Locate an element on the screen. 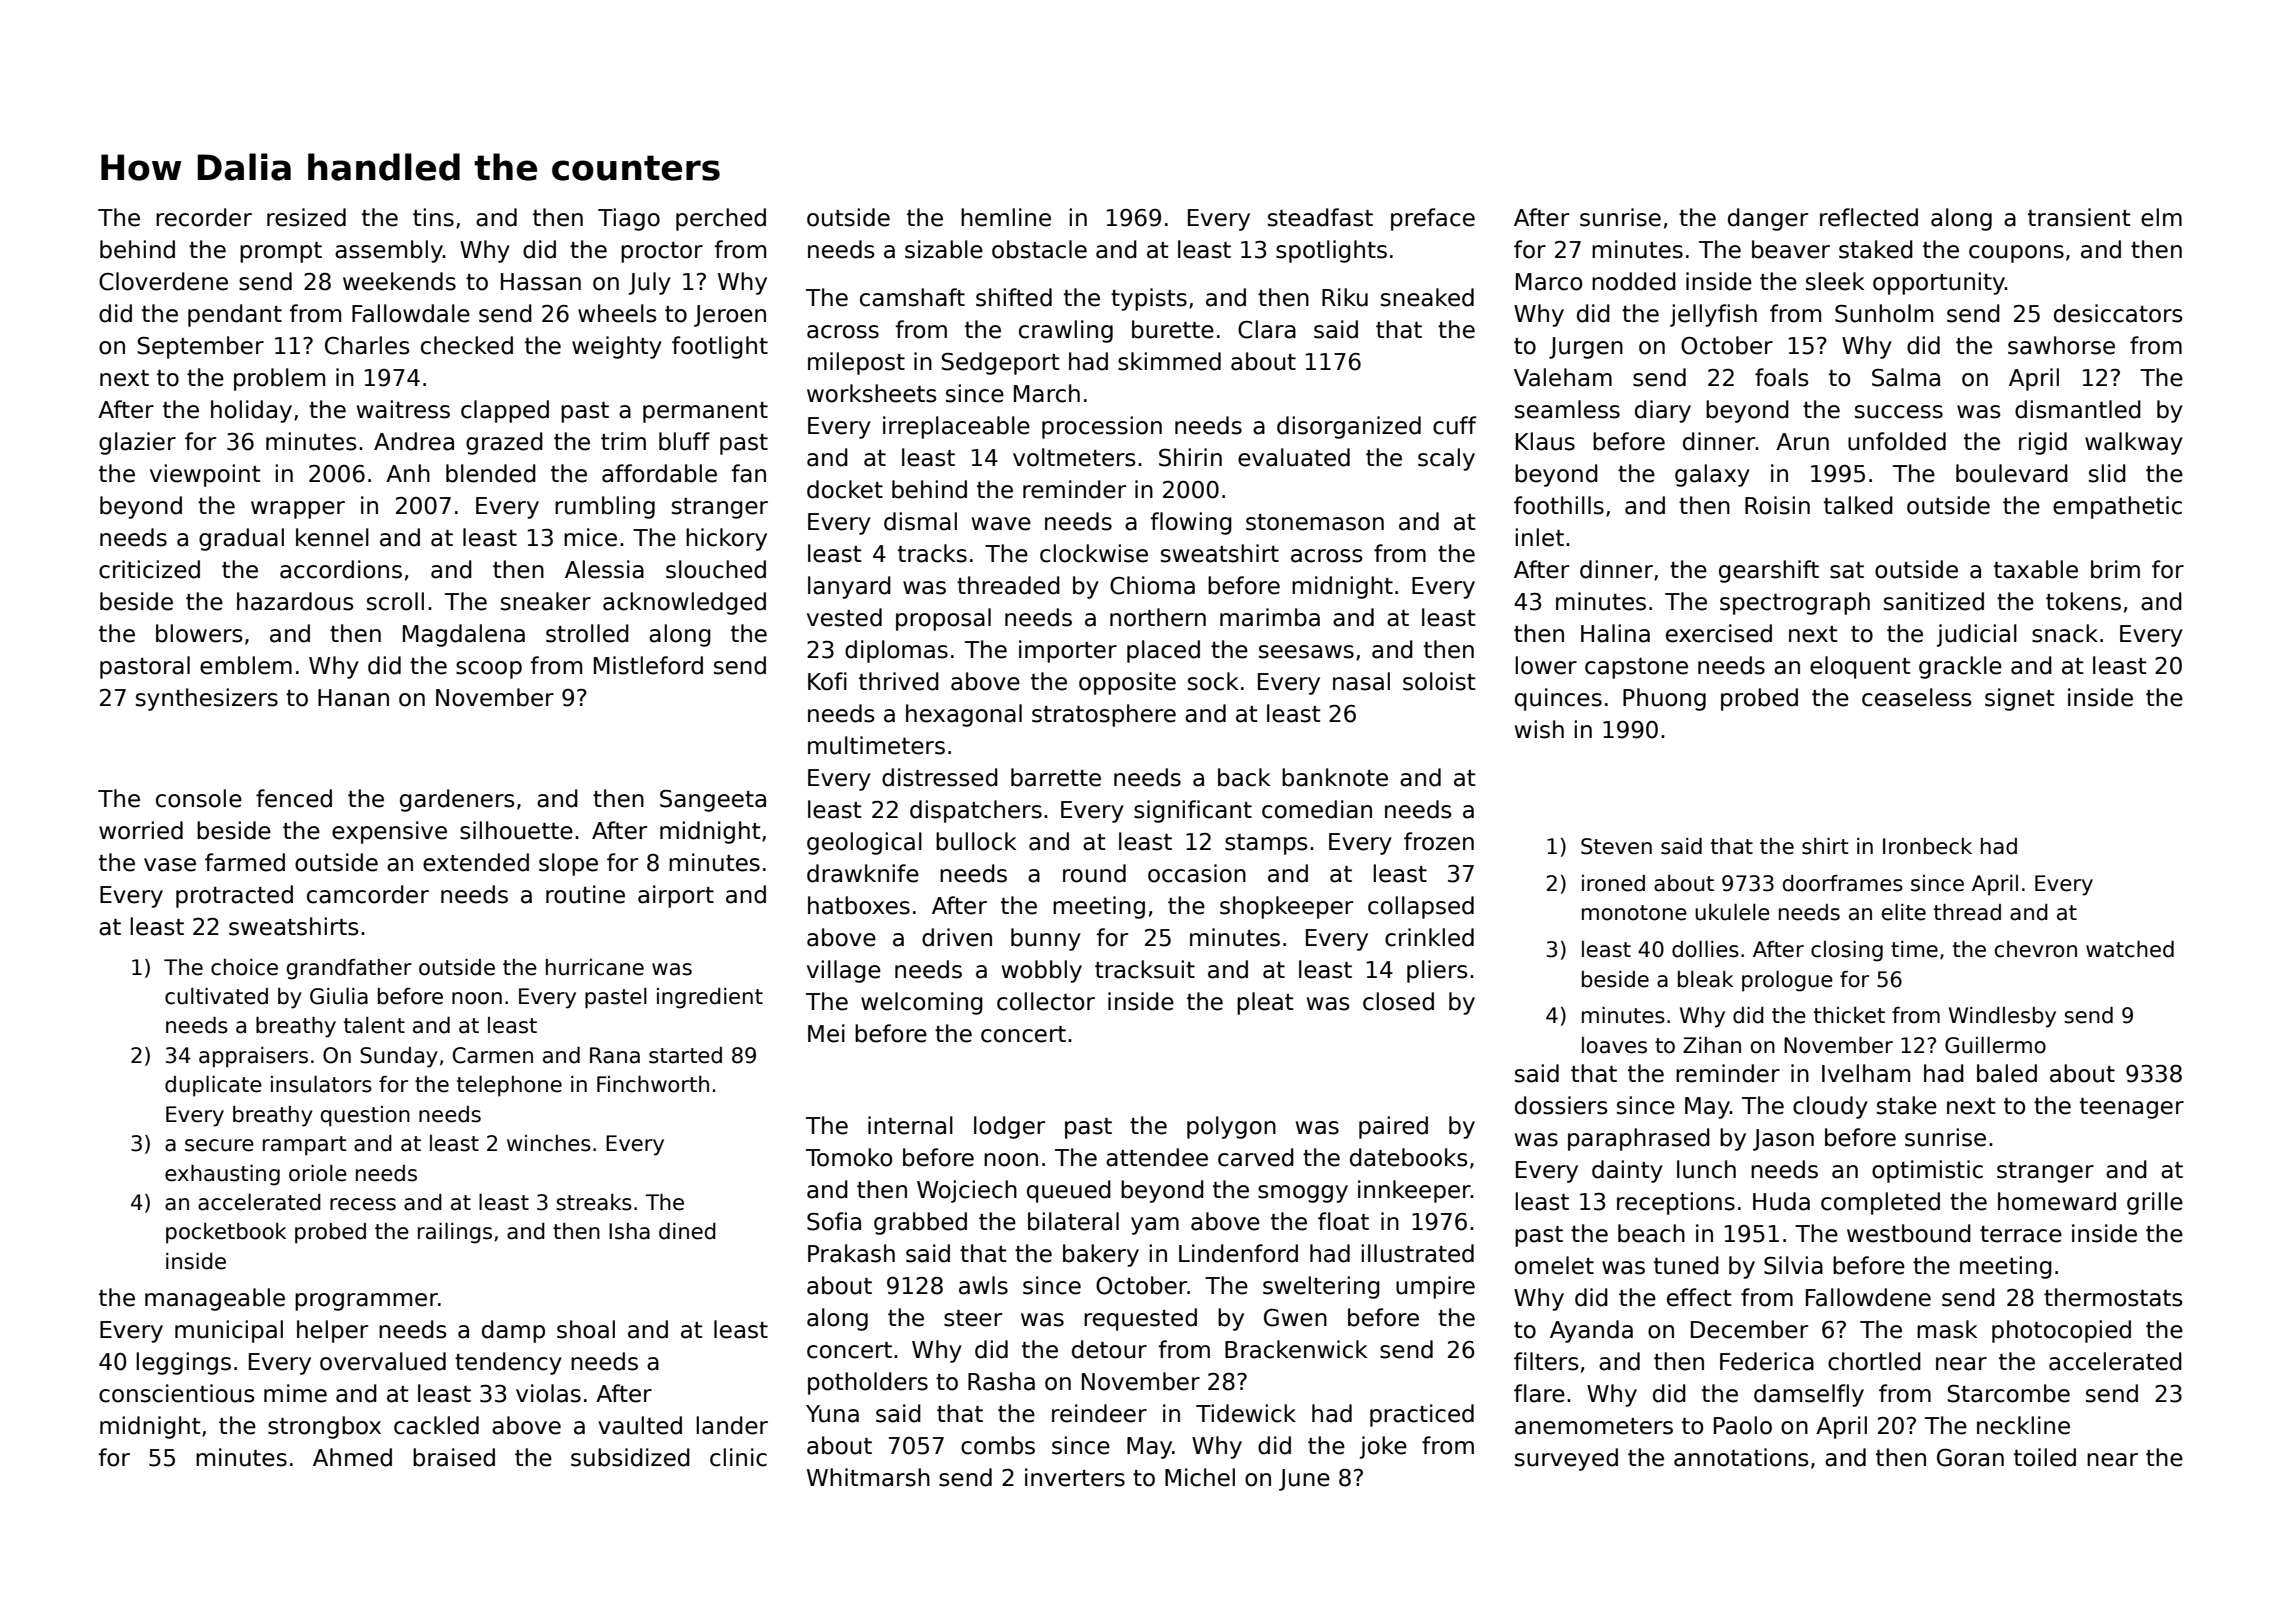 The image size is (2282, 1614). resized is located at coordinates (306, 217).
